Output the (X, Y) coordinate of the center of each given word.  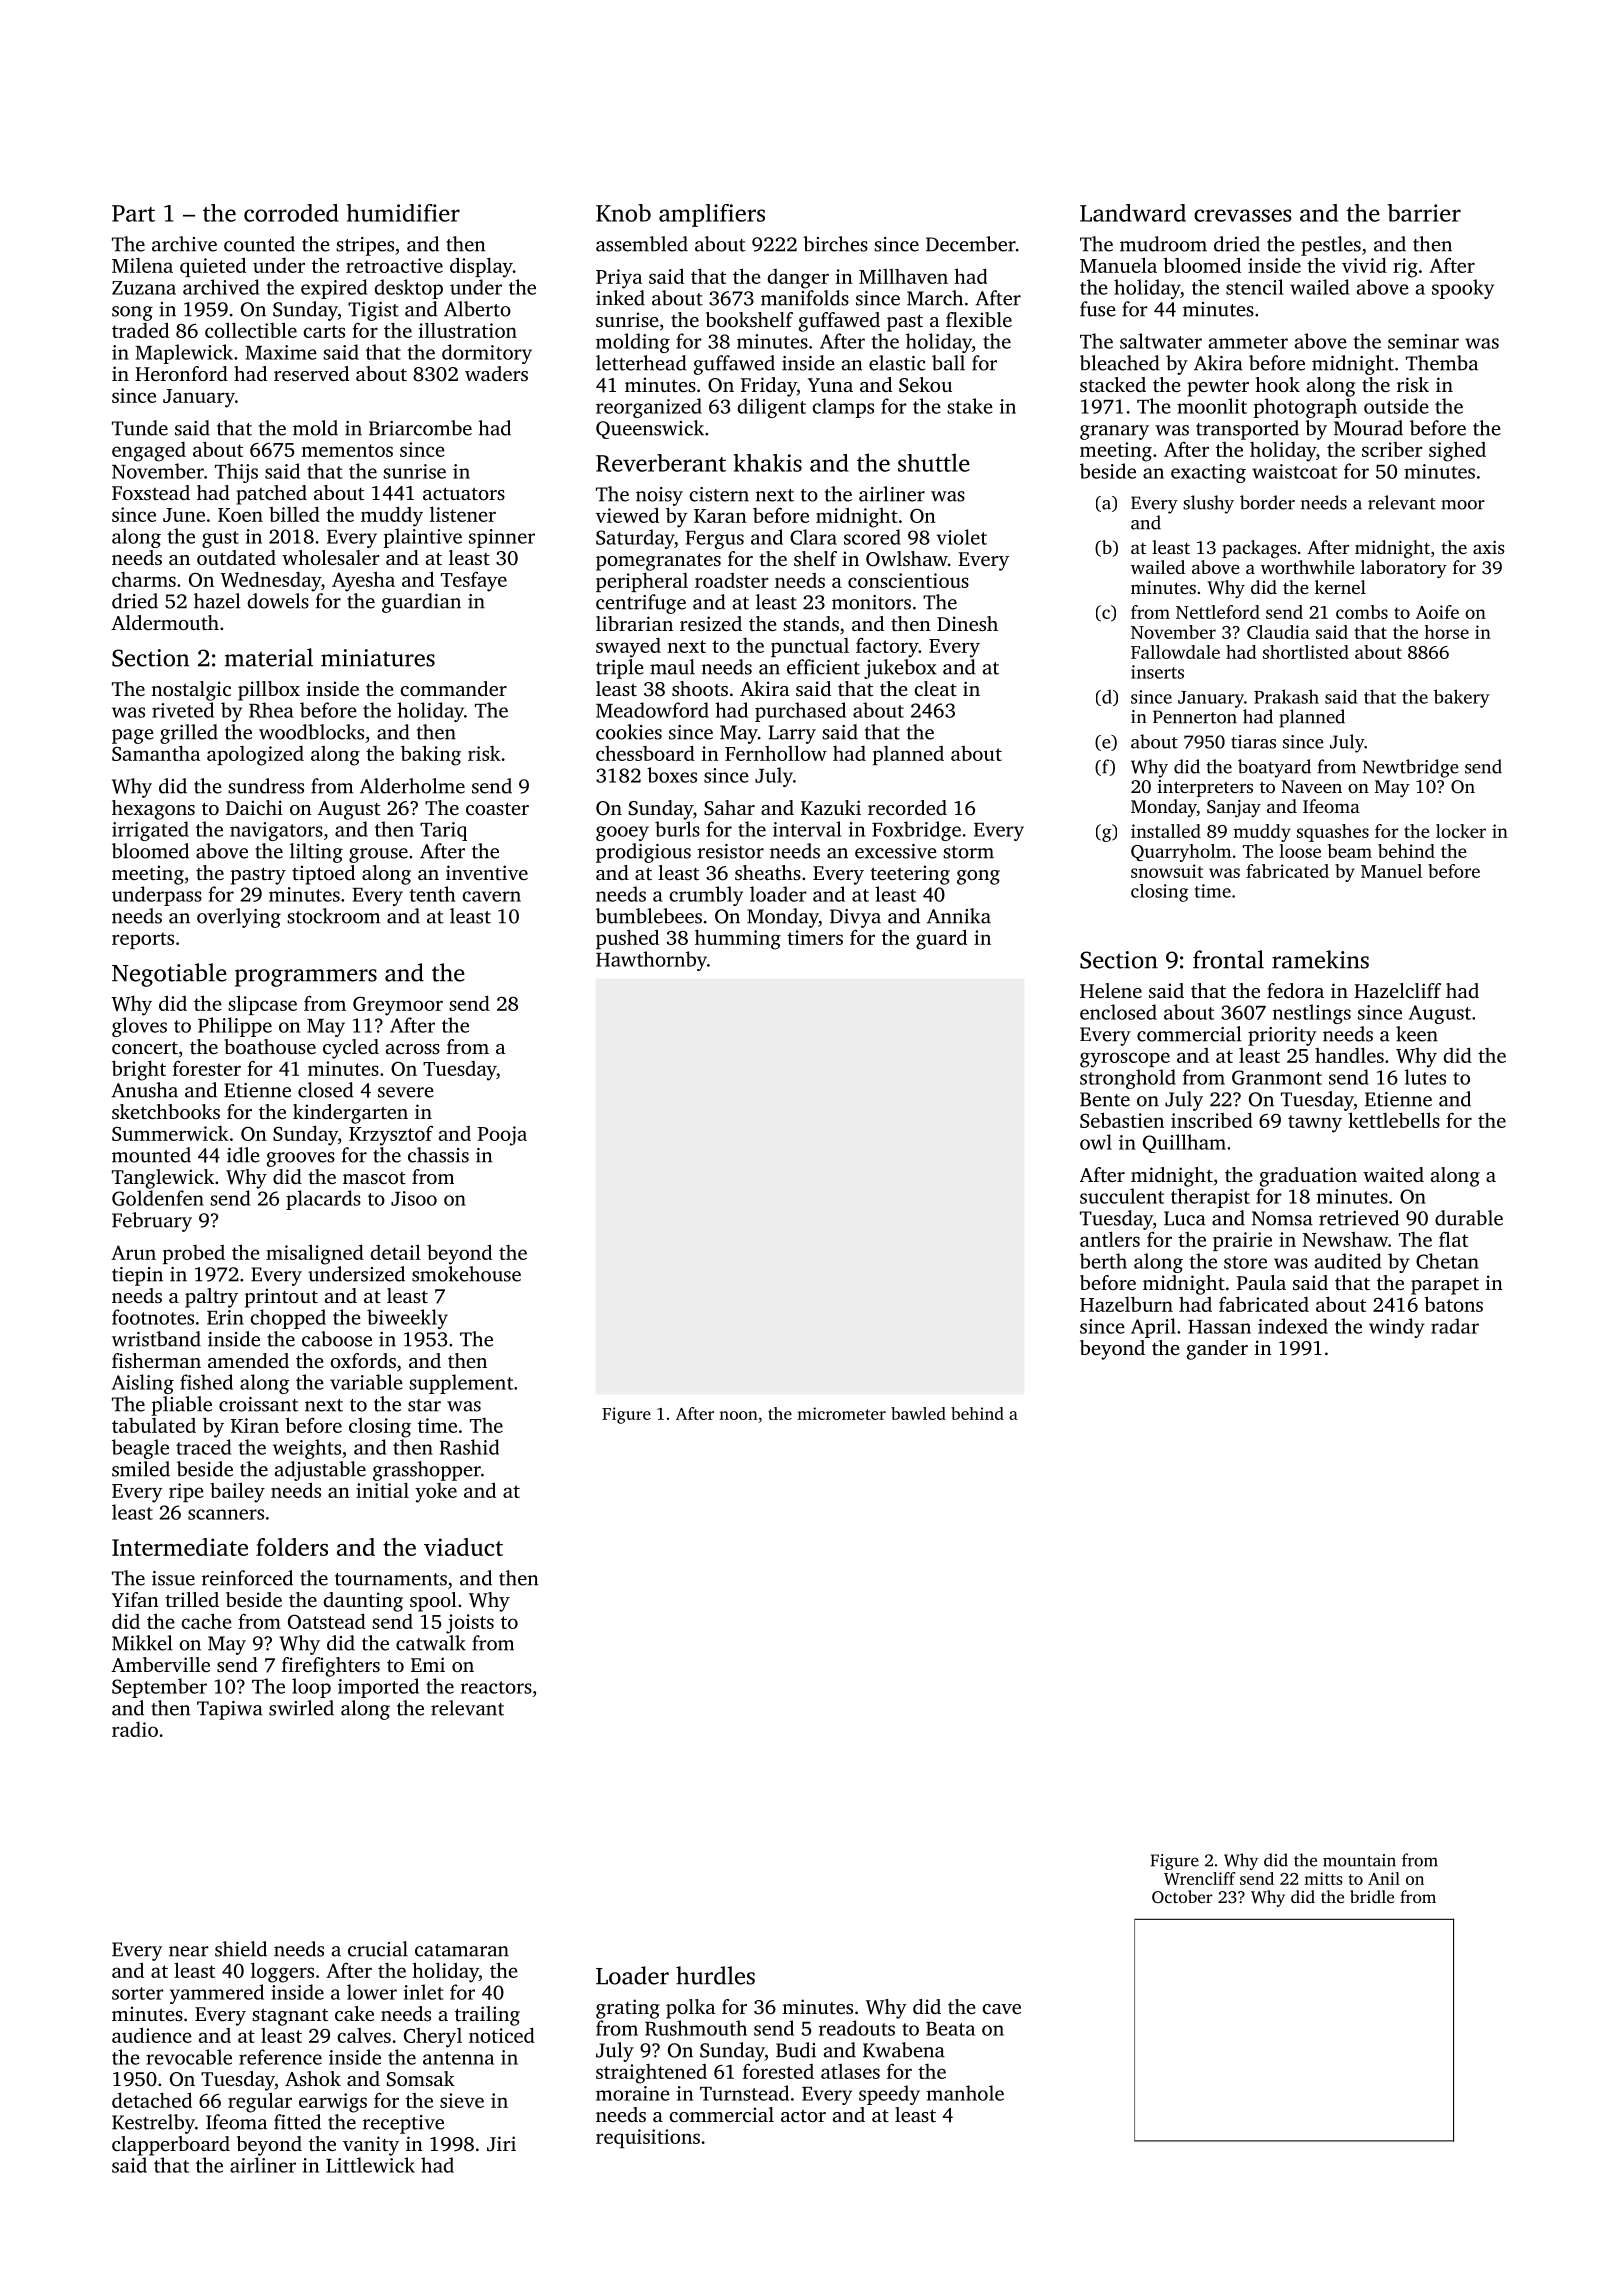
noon (738, 1415)
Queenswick (650, 429)
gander (1217, 1350)
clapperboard (171, 2146)
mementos (347, 450)
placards (323, 1200)
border (1267, 502)
